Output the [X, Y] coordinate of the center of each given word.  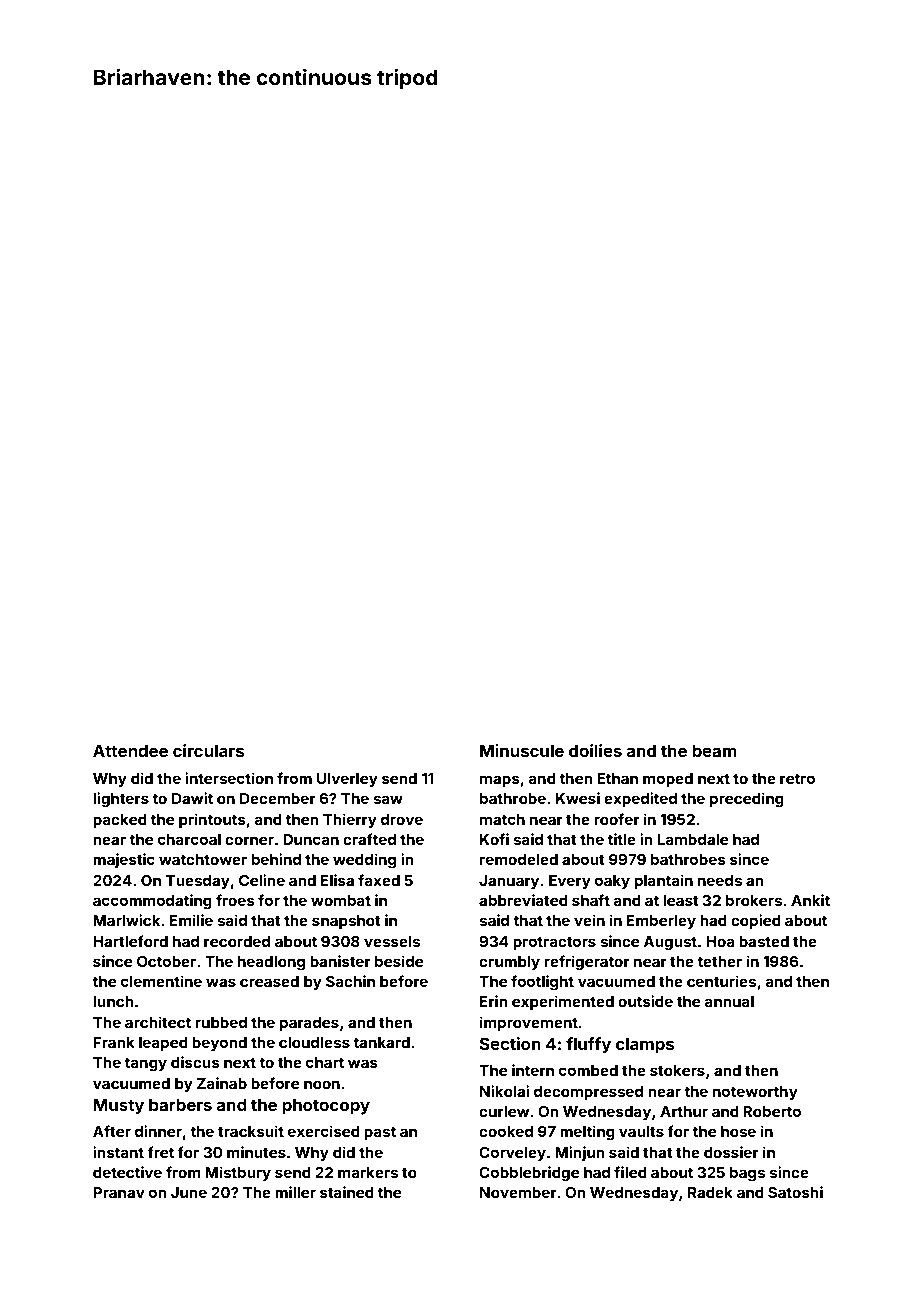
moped [668, 780]
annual [729, 1001]
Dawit [192, 798]
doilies [595, 750]
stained [347, 1192]
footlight [542, 983]
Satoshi [795, 1192]
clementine [161, 981]
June [189, 1192]
